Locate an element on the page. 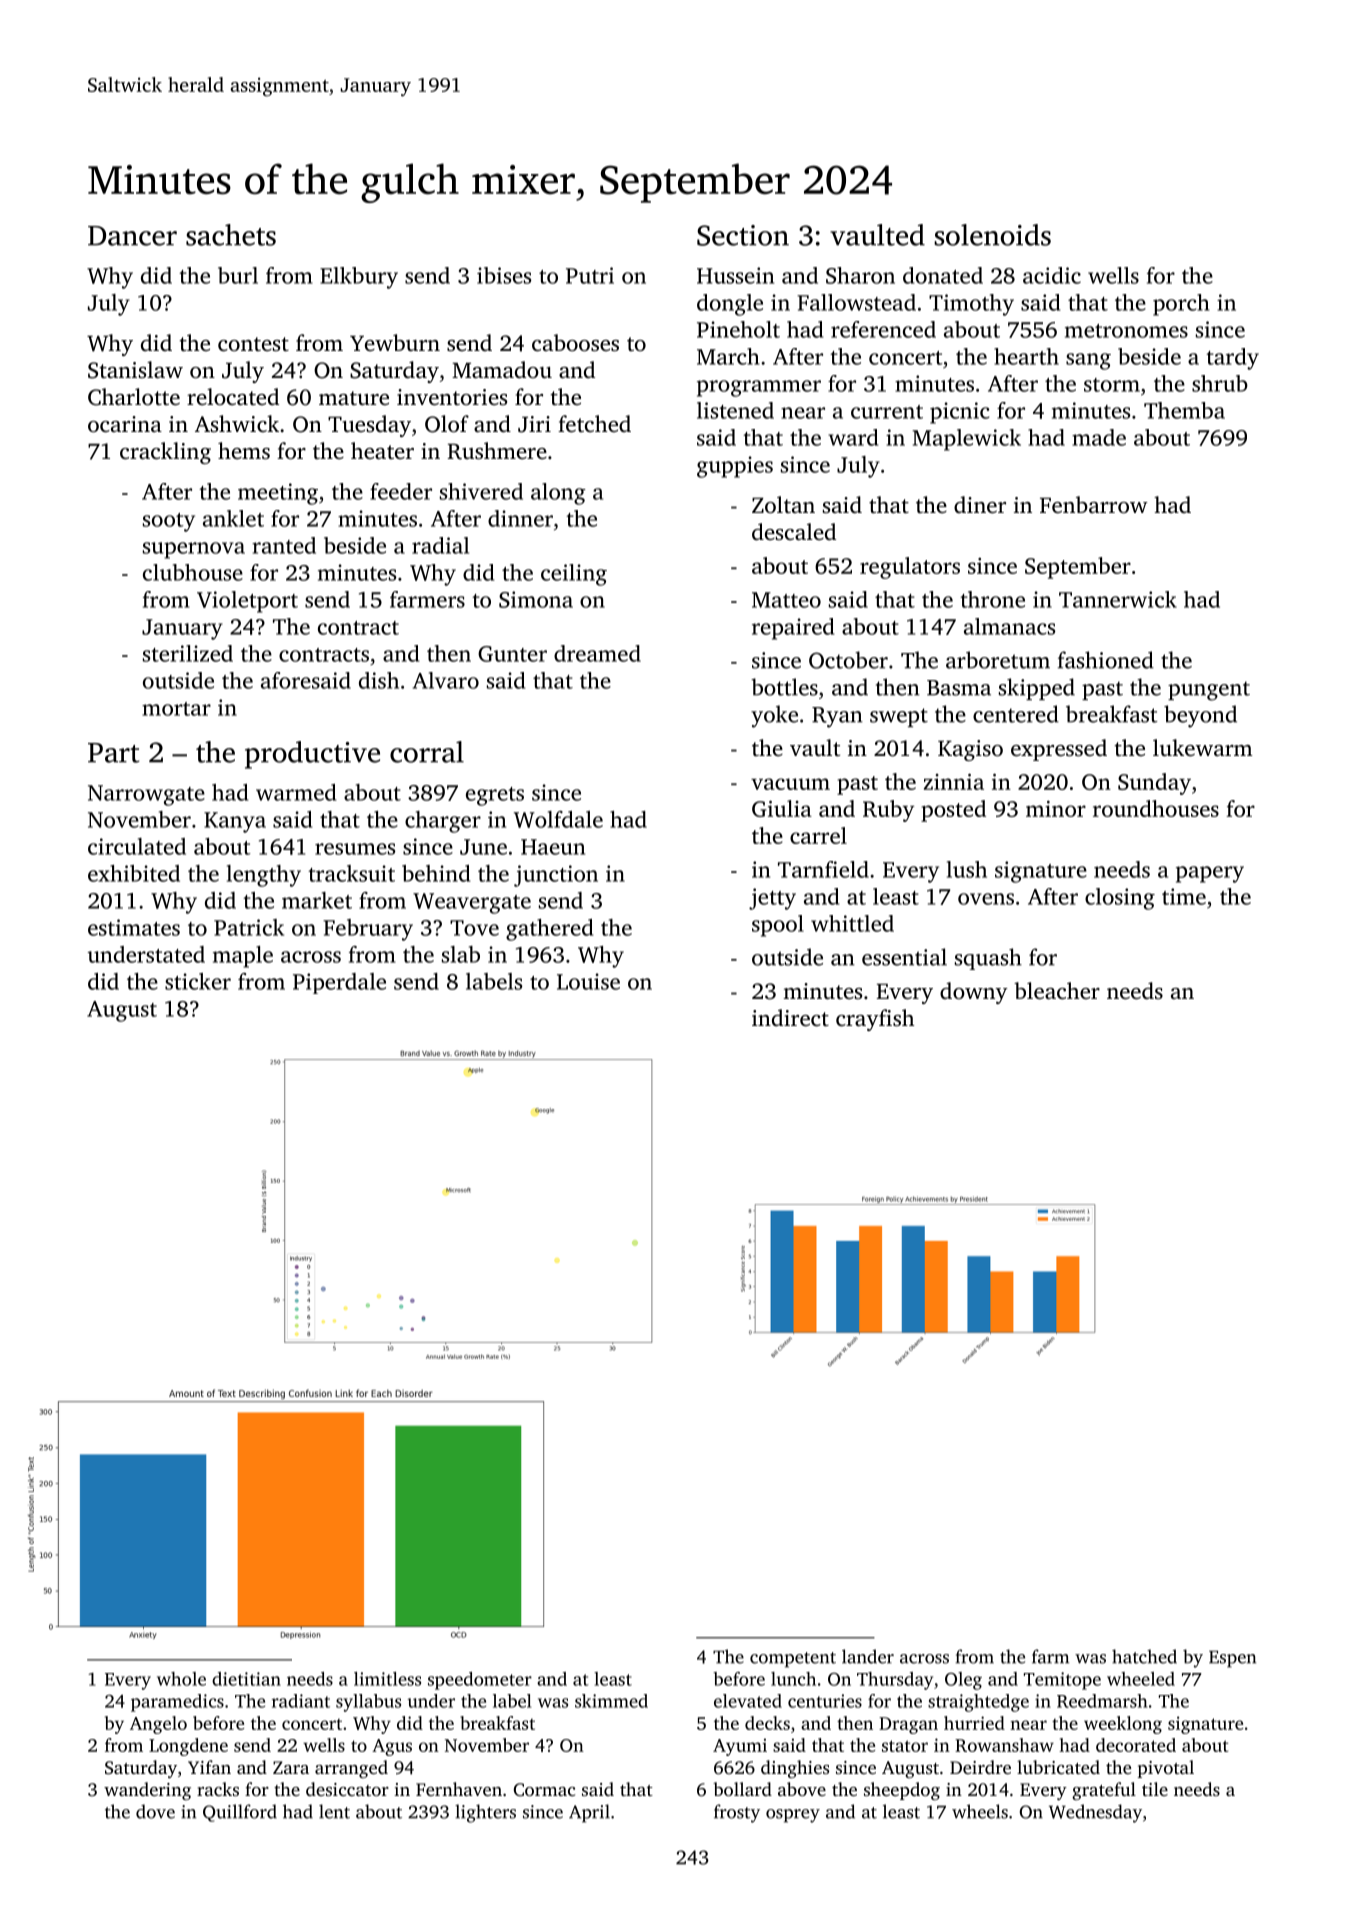  sachets is located at coordinates (231, 235).
